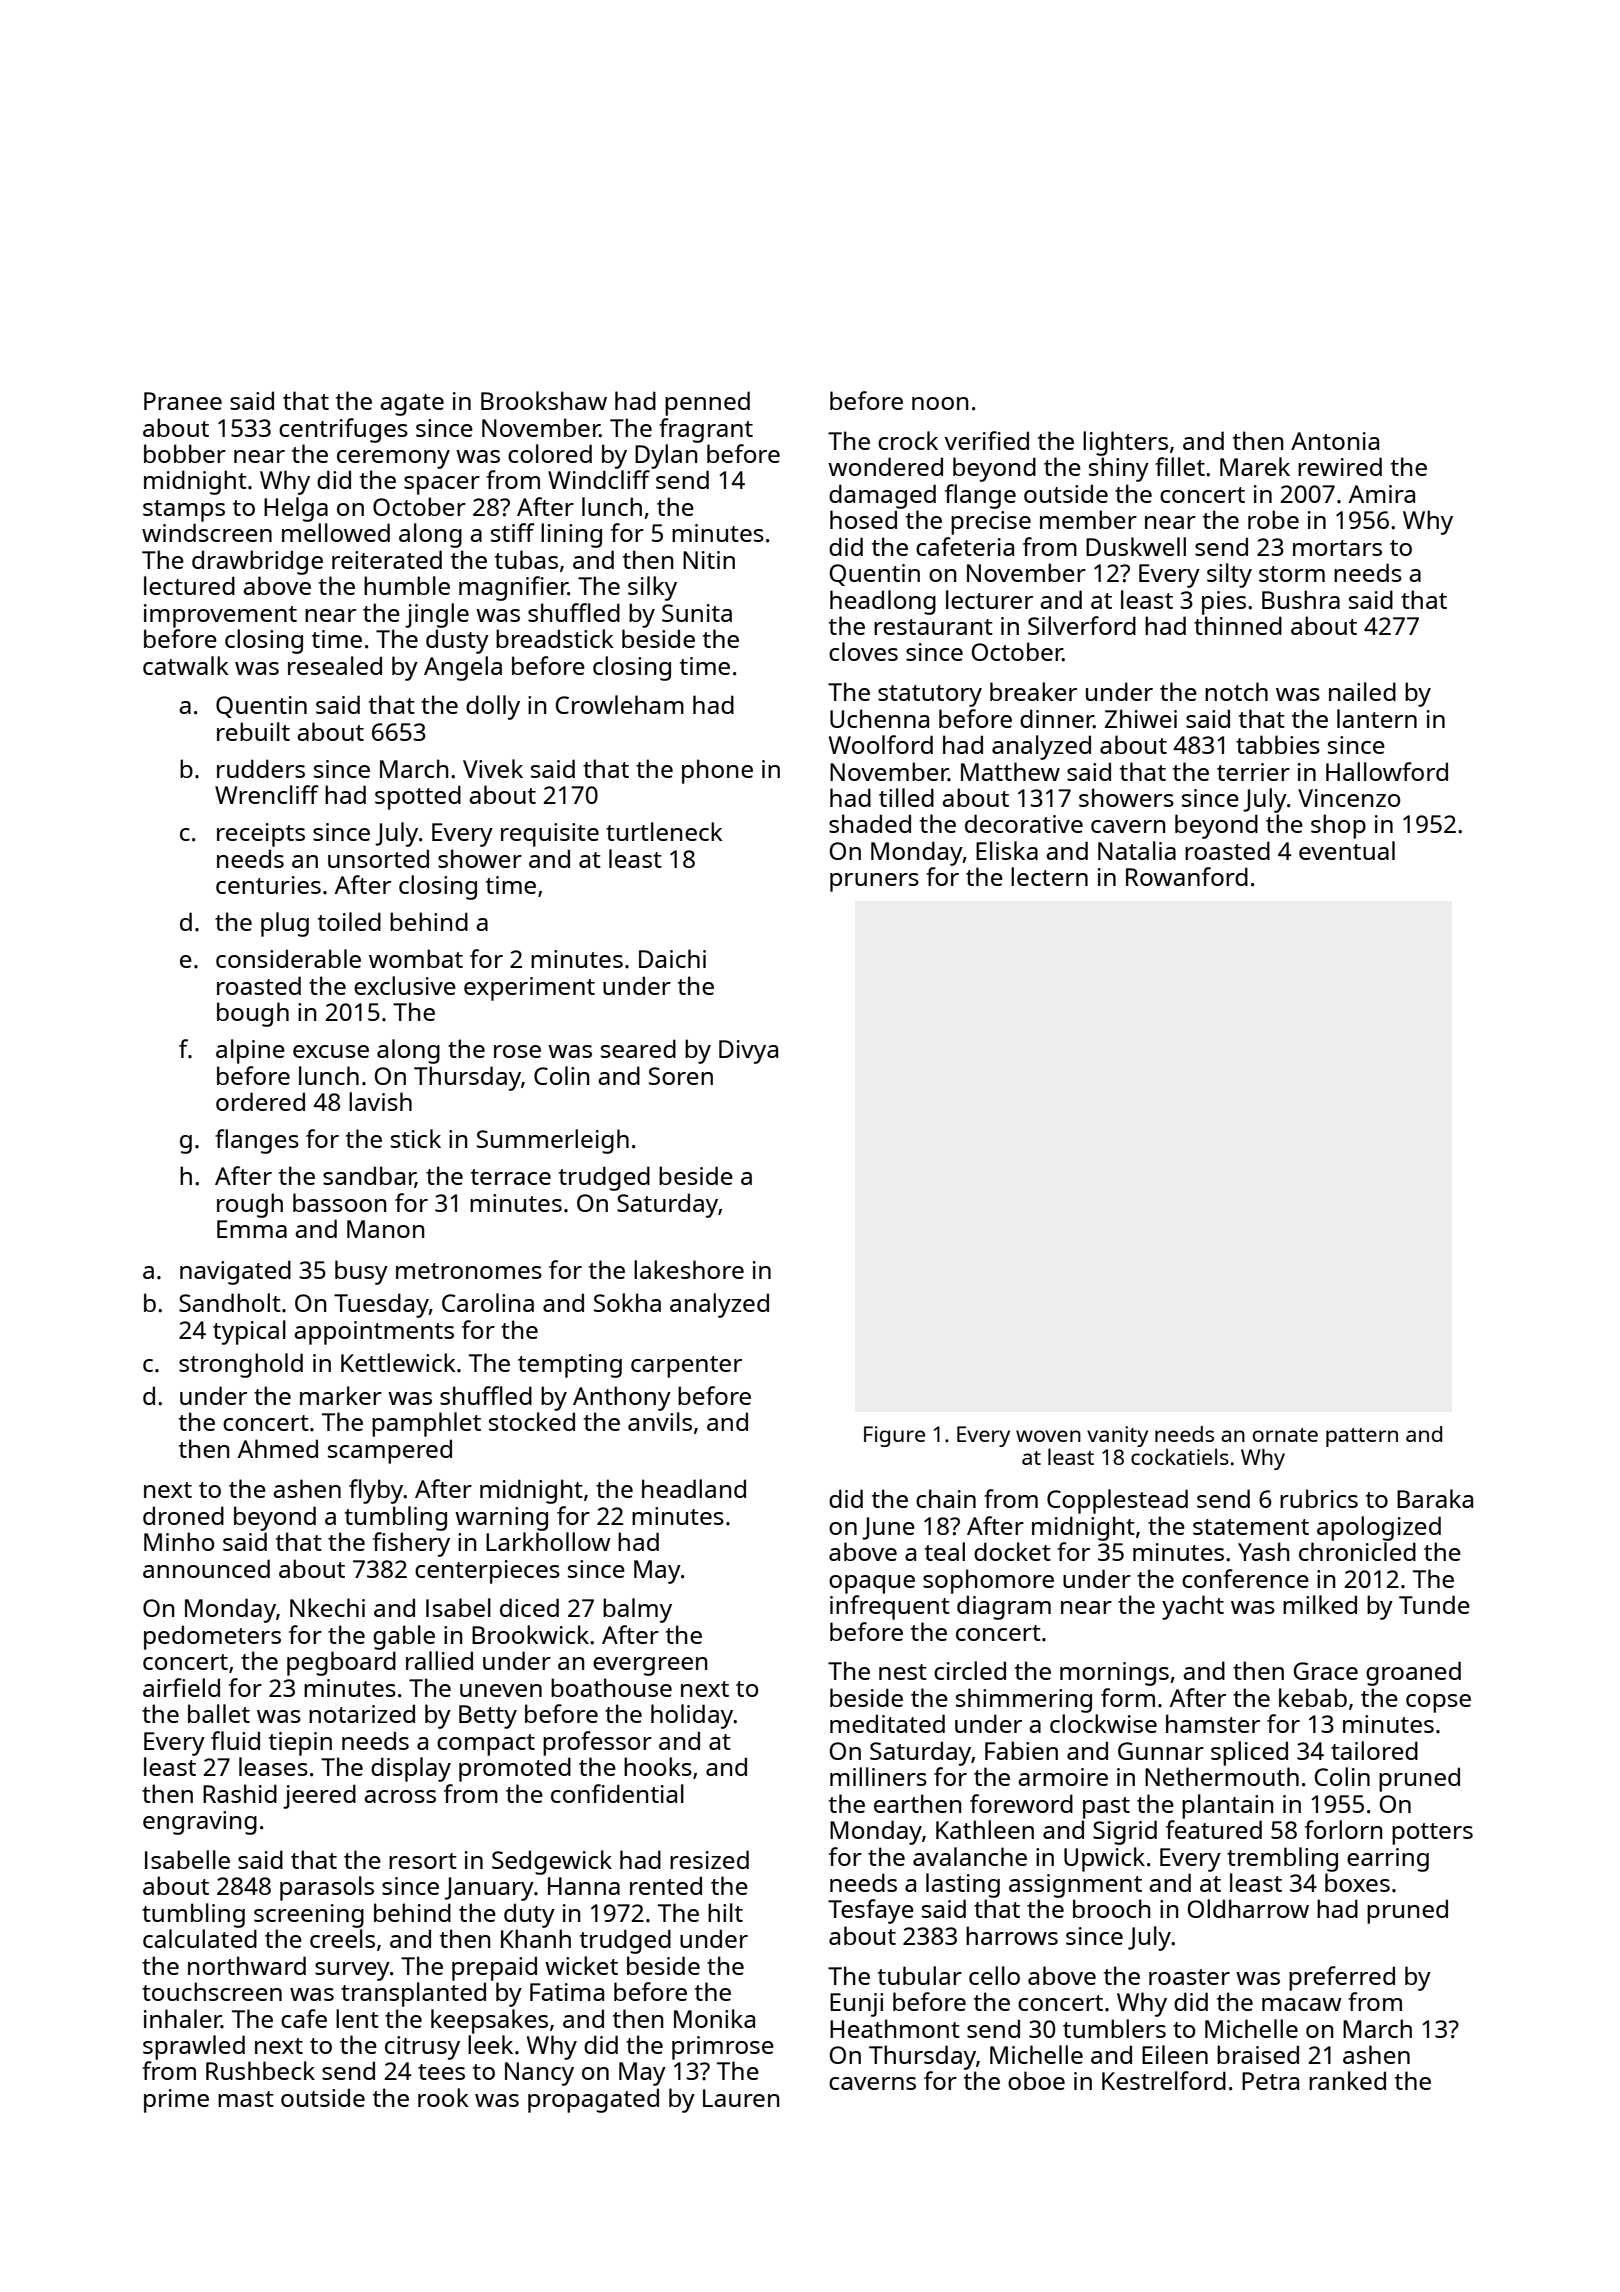  Describe the element at coordinates (1335, 441) in the page. I see `Antonia` at that location.
